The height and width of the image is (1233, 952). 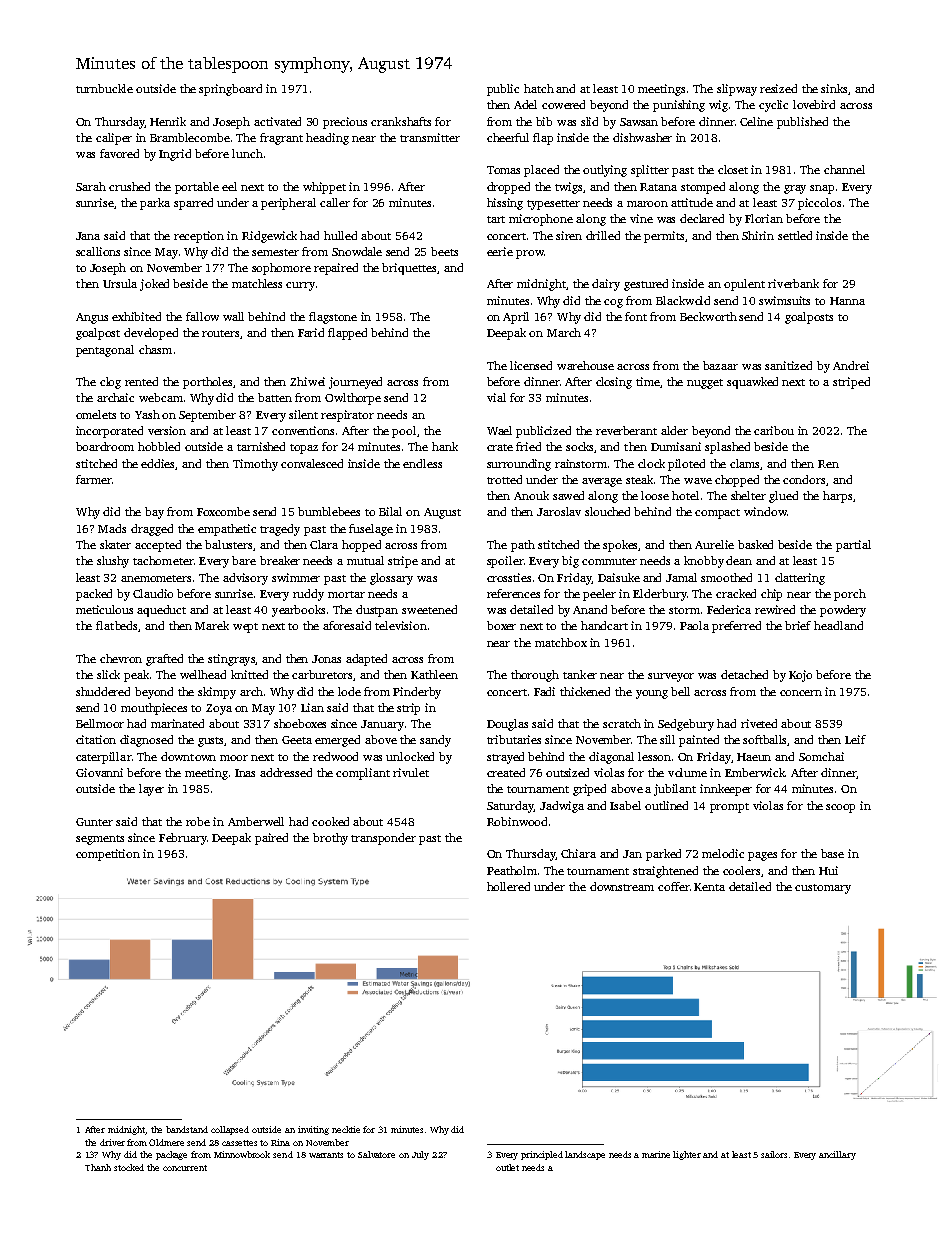 What do you see at coordinates (307, 381) in the image?
I see `Zhiwei` at bounding box center [307, 381].
